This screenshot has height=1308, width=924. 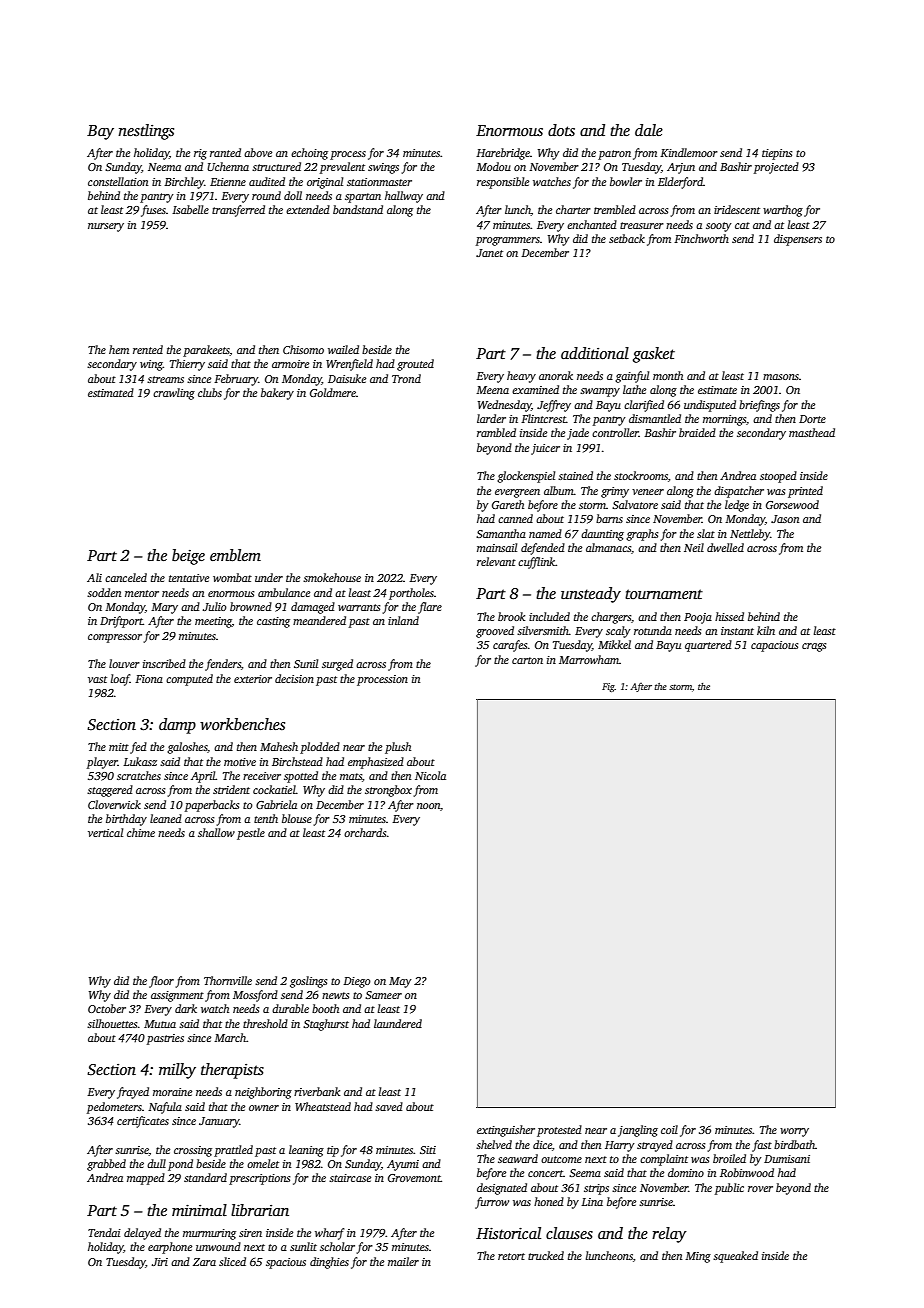 I want to click on crags, so click(x=814, y=647).
